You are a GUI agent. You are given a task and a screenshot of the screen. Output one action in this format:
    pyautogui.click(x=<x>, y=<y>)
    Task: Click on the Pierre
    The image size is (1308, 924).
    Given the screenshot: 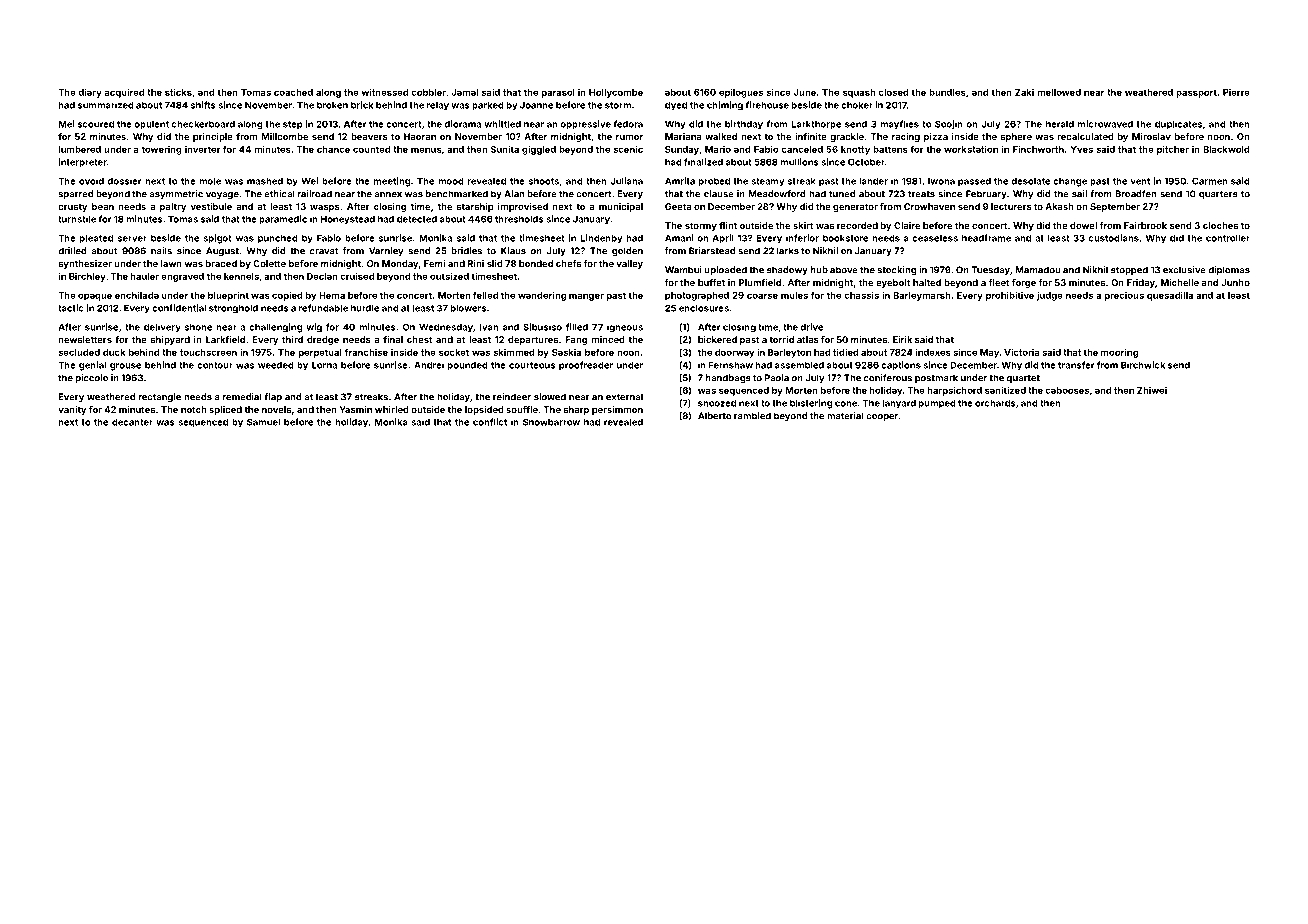 What is the action you would take?
    pyautogui.click(x=1236, y=92)
